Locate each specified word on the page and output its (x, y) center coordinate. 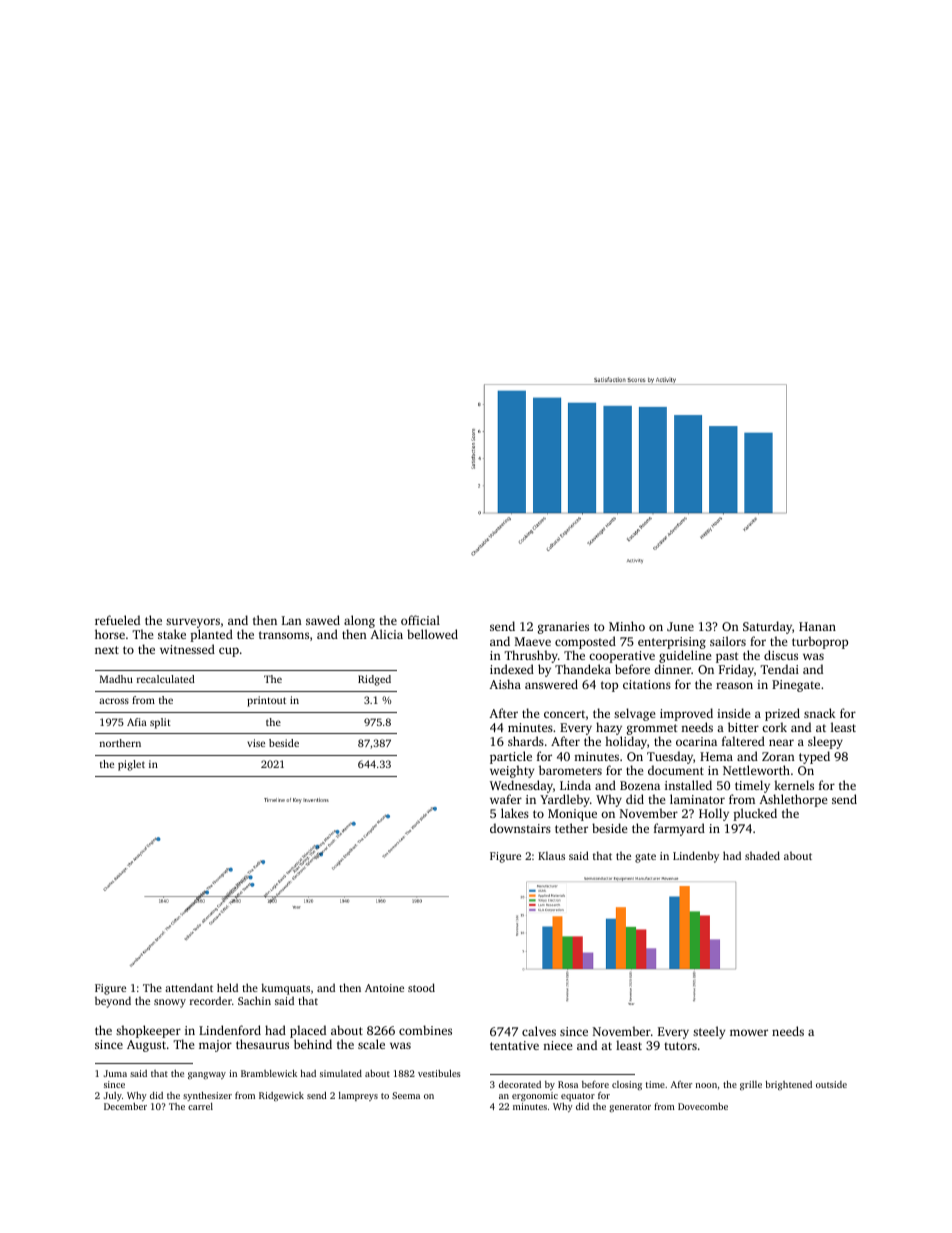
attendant (189, 987)
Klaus (551, 855)
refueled (117, 620)
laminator (697, 799)
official (420, 620)
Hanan (817, 626)
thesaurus (262, 1044)
